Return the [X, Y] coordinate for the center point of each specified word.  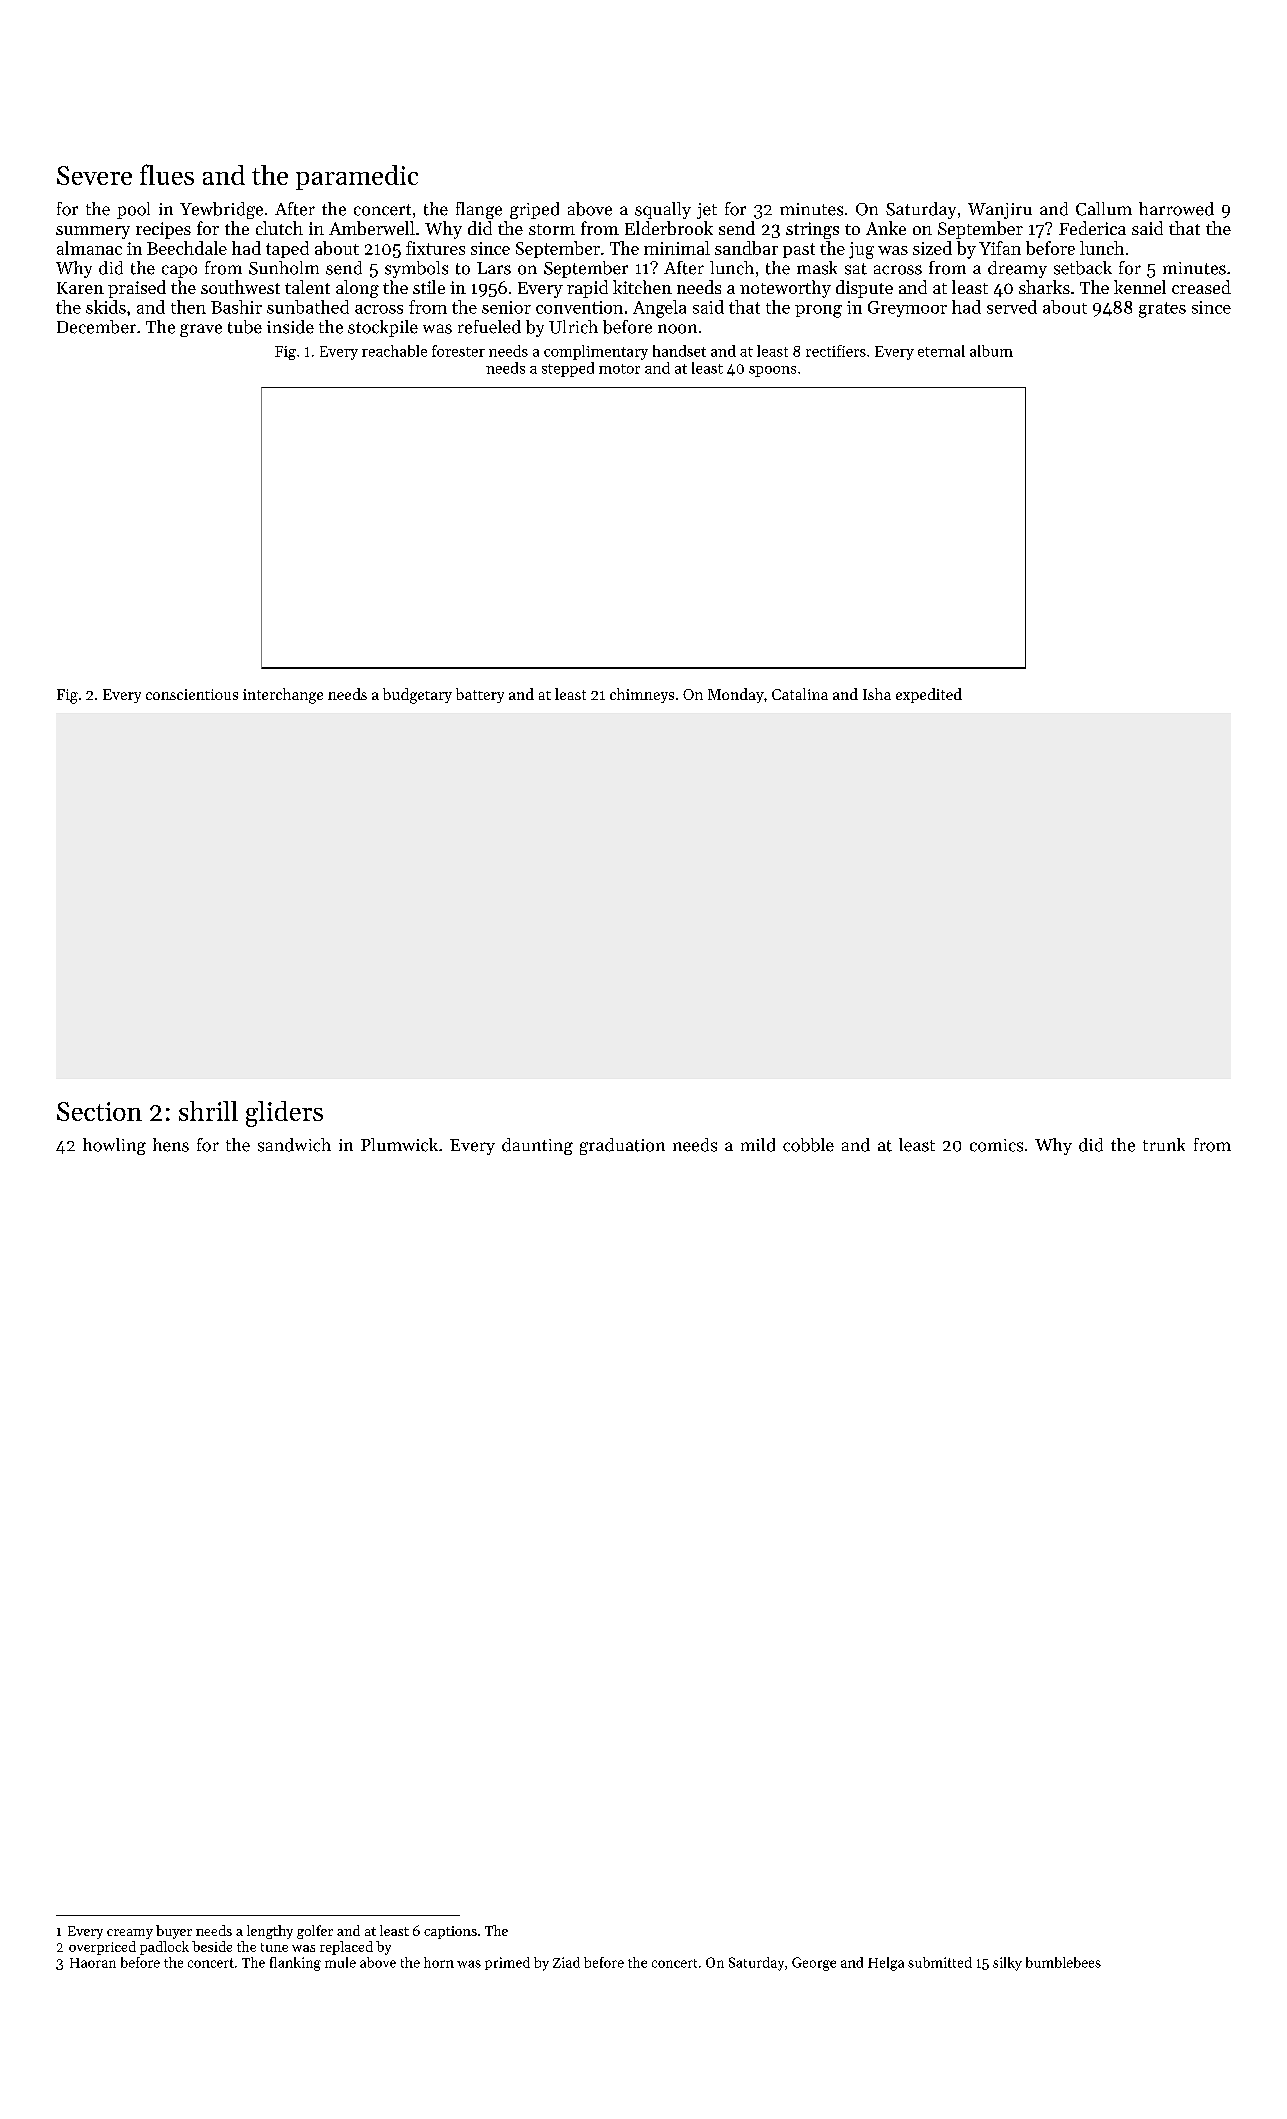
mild [758, 1145]
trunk [1164, 1144]
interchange [283, 696]
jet [707, 211]
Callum [1104, 209]
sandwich [294, 1145]
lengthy [270, 1932]
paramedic [357, 177]
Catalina [800, 694]
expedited [929, 695]
